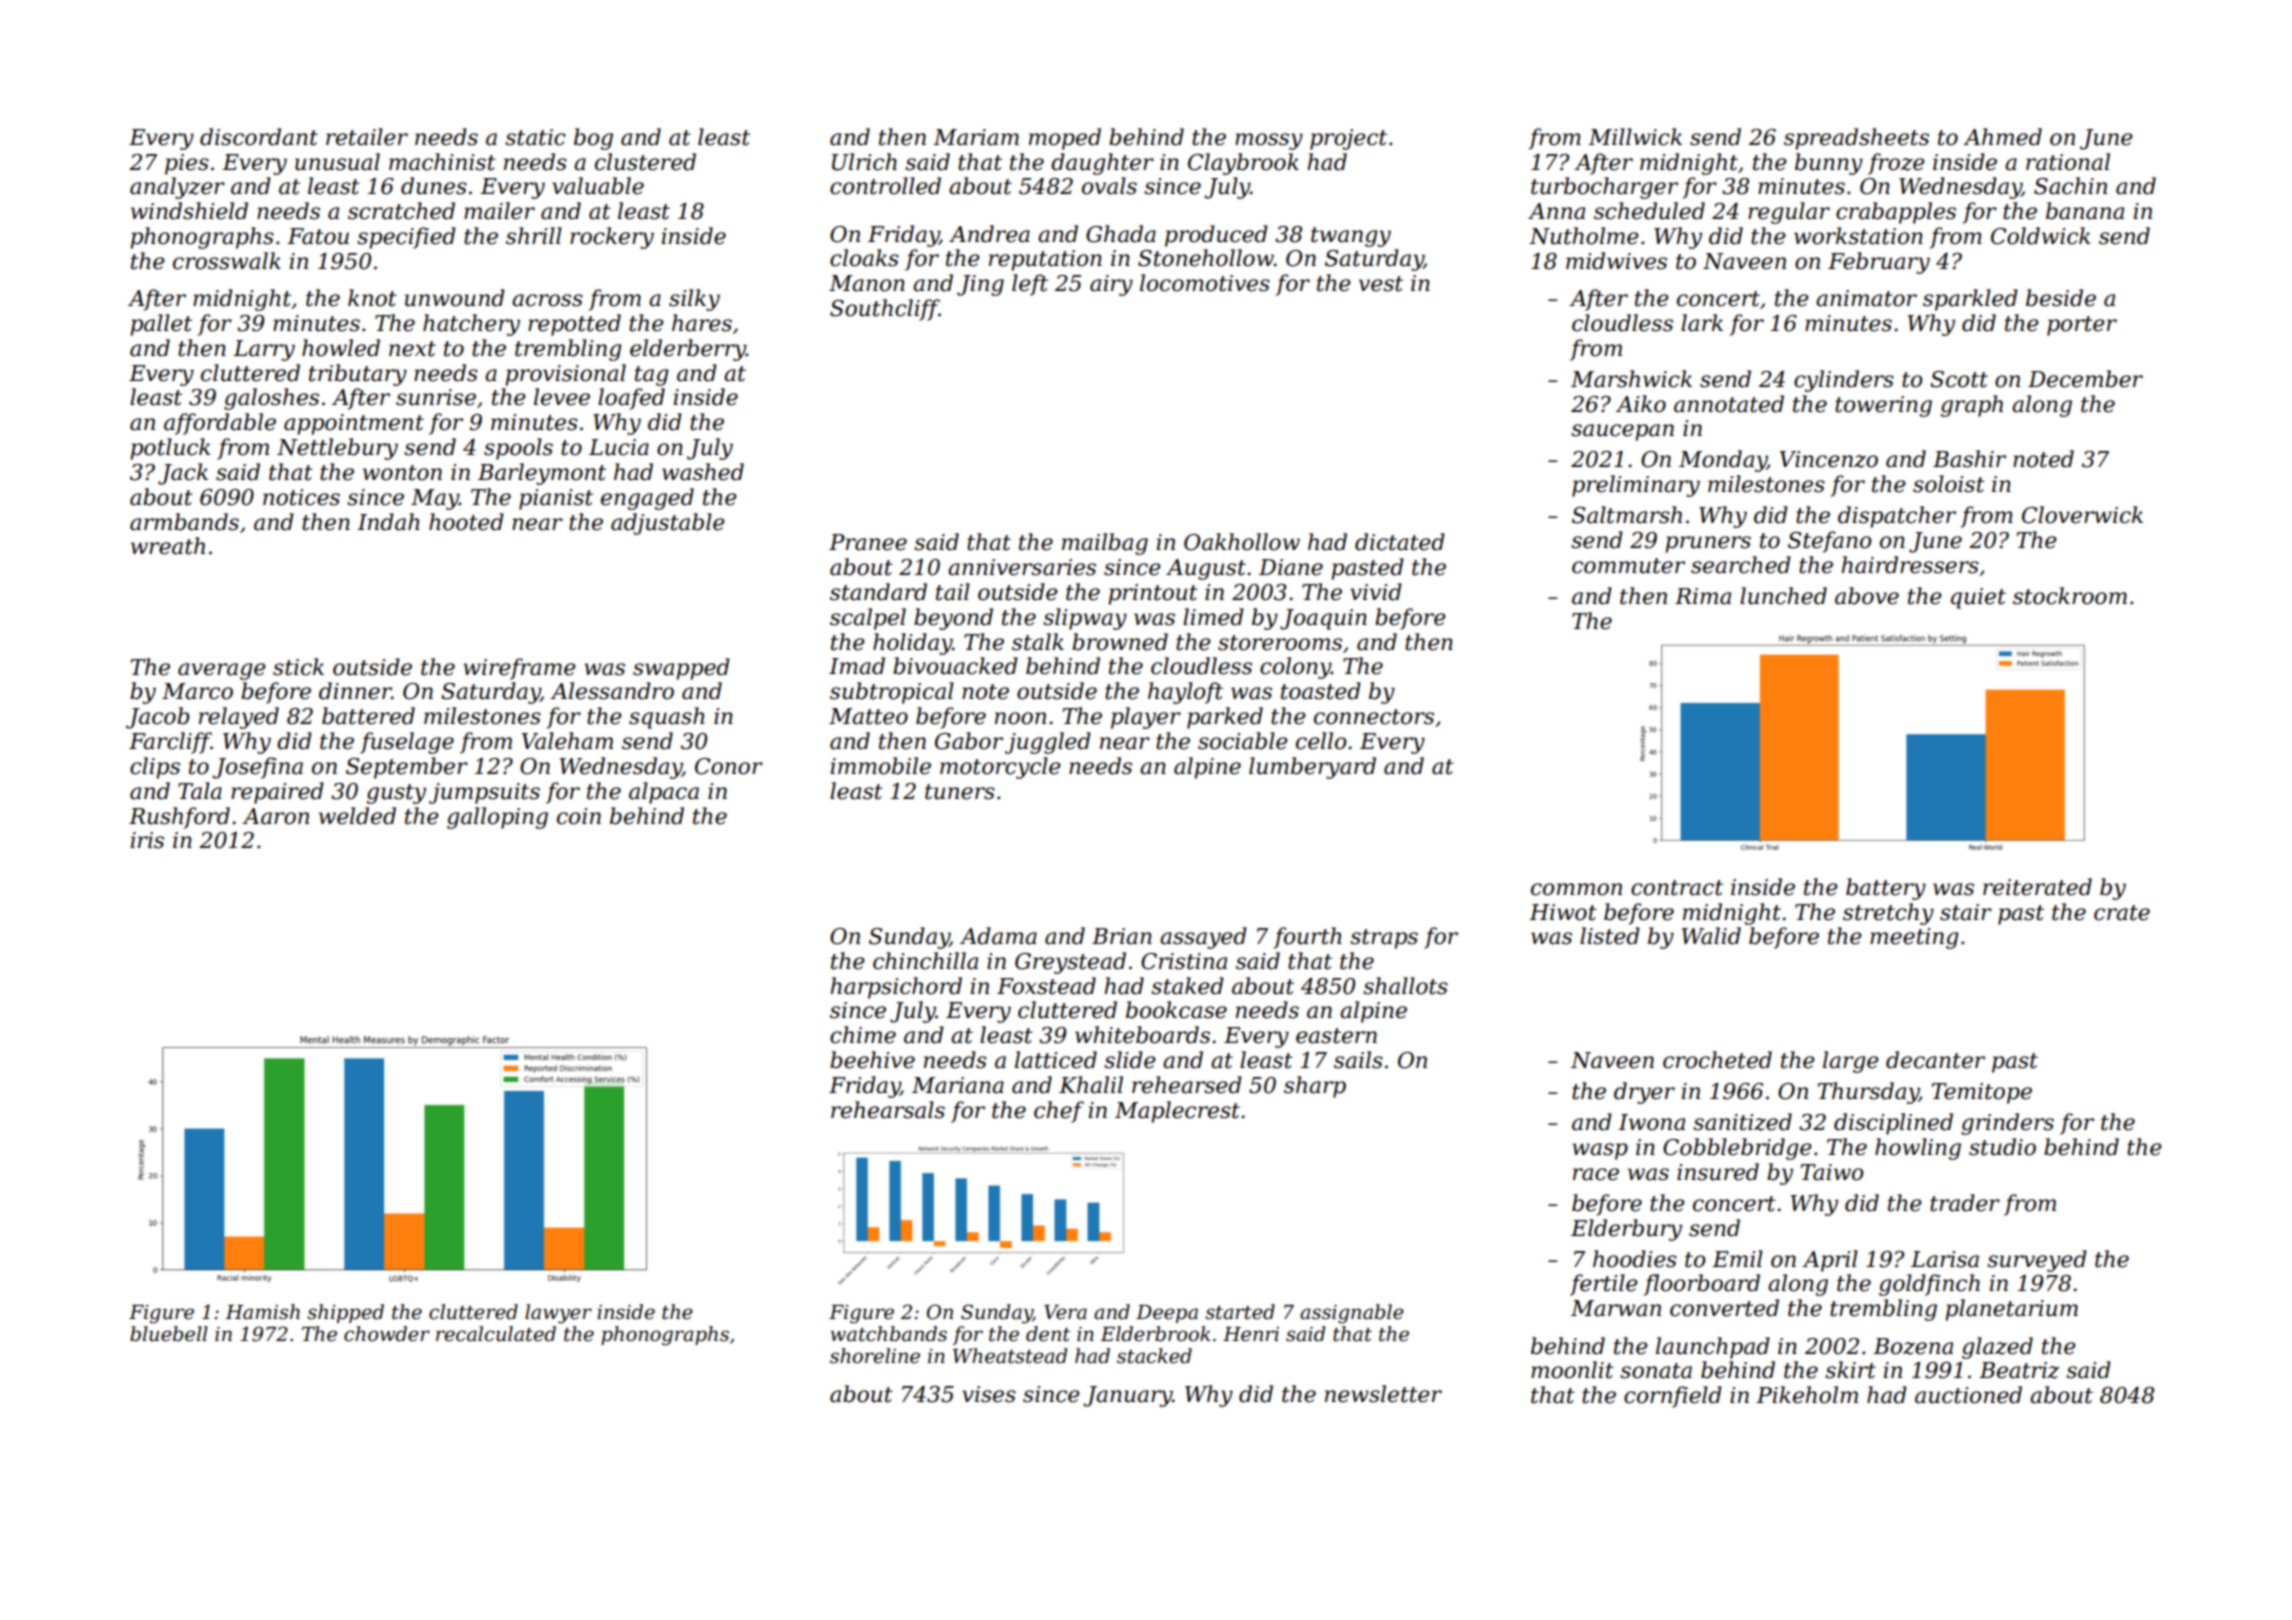 The height and width of the screenshot is (1620, 2292). Describe the element at coordinates (1312, 768) in the screenshot. I see `lumberyard` at that location.
